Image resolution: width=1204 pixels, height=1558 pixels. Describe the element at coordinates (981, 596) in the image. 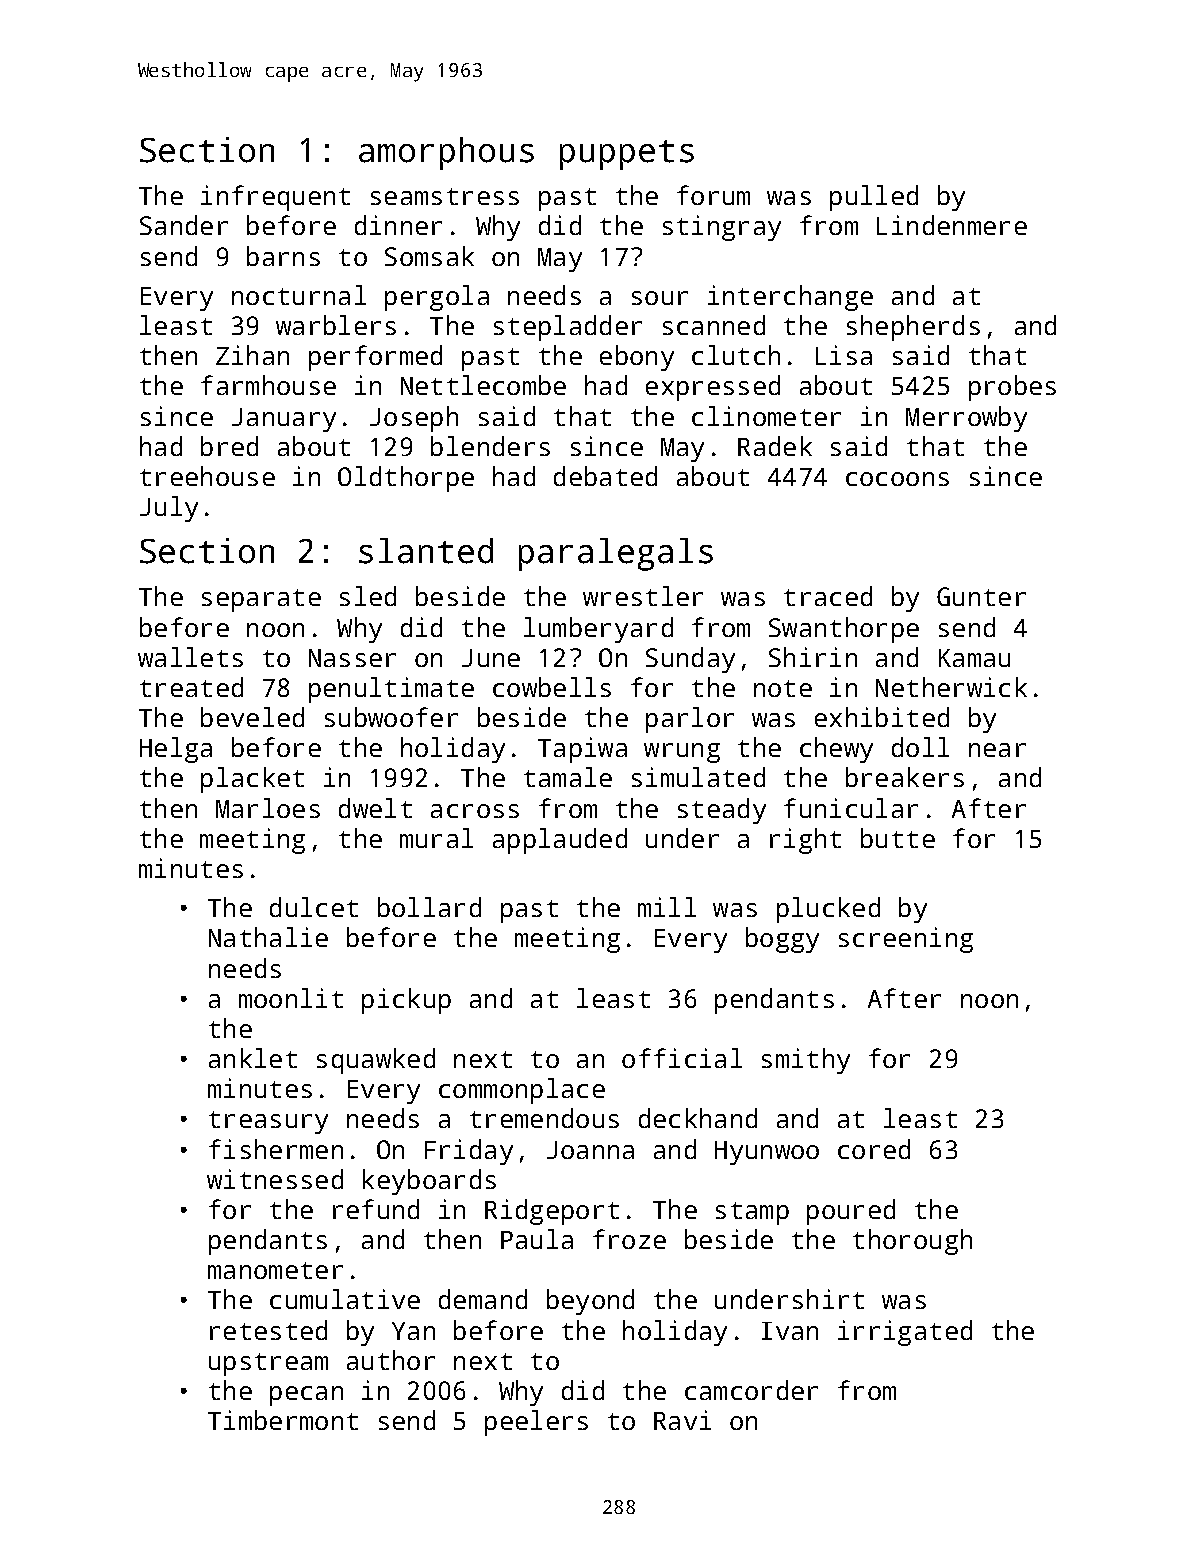

I see `Gunter` at that location.
